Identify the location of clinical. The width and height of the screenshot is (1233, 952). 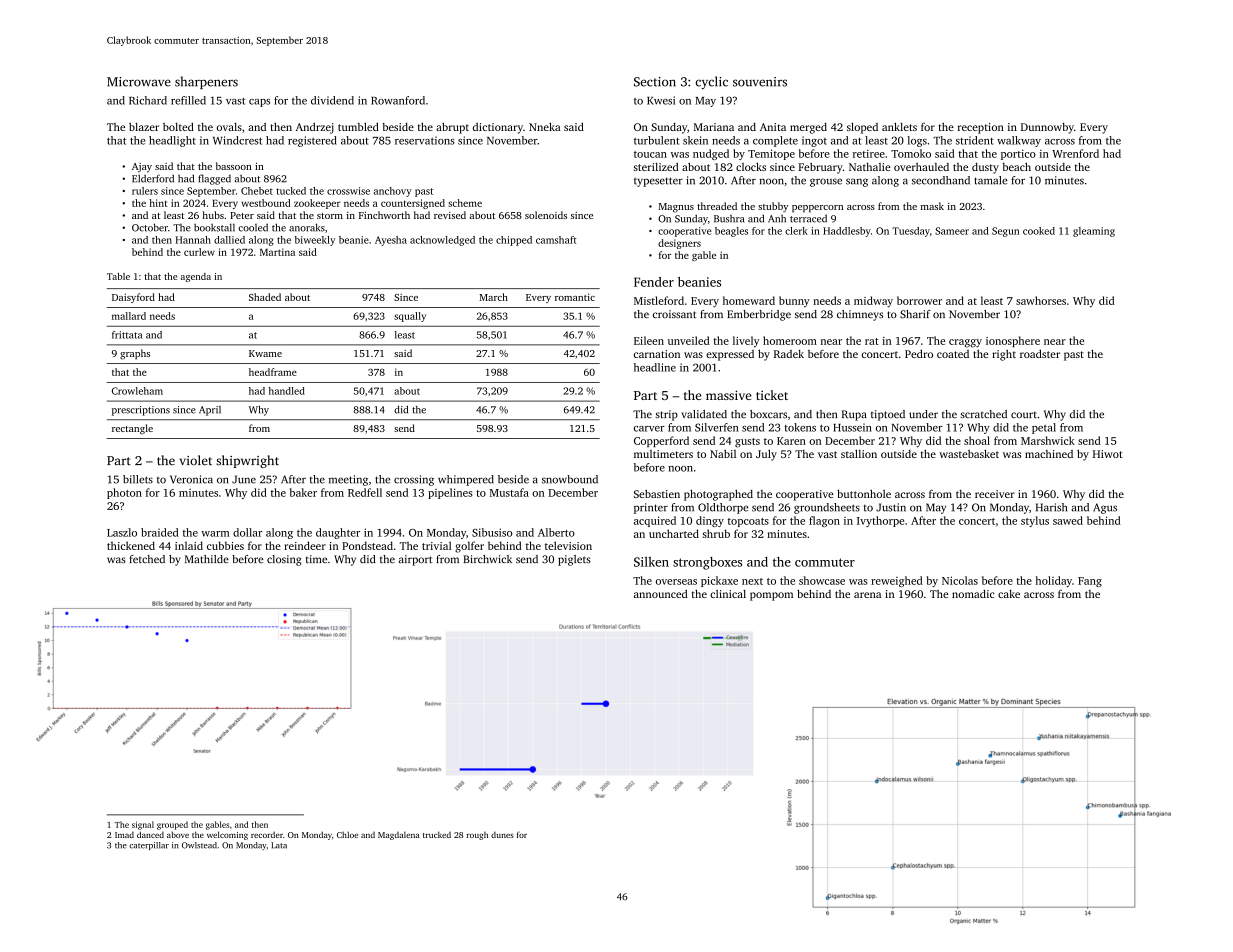
(728, 594).
